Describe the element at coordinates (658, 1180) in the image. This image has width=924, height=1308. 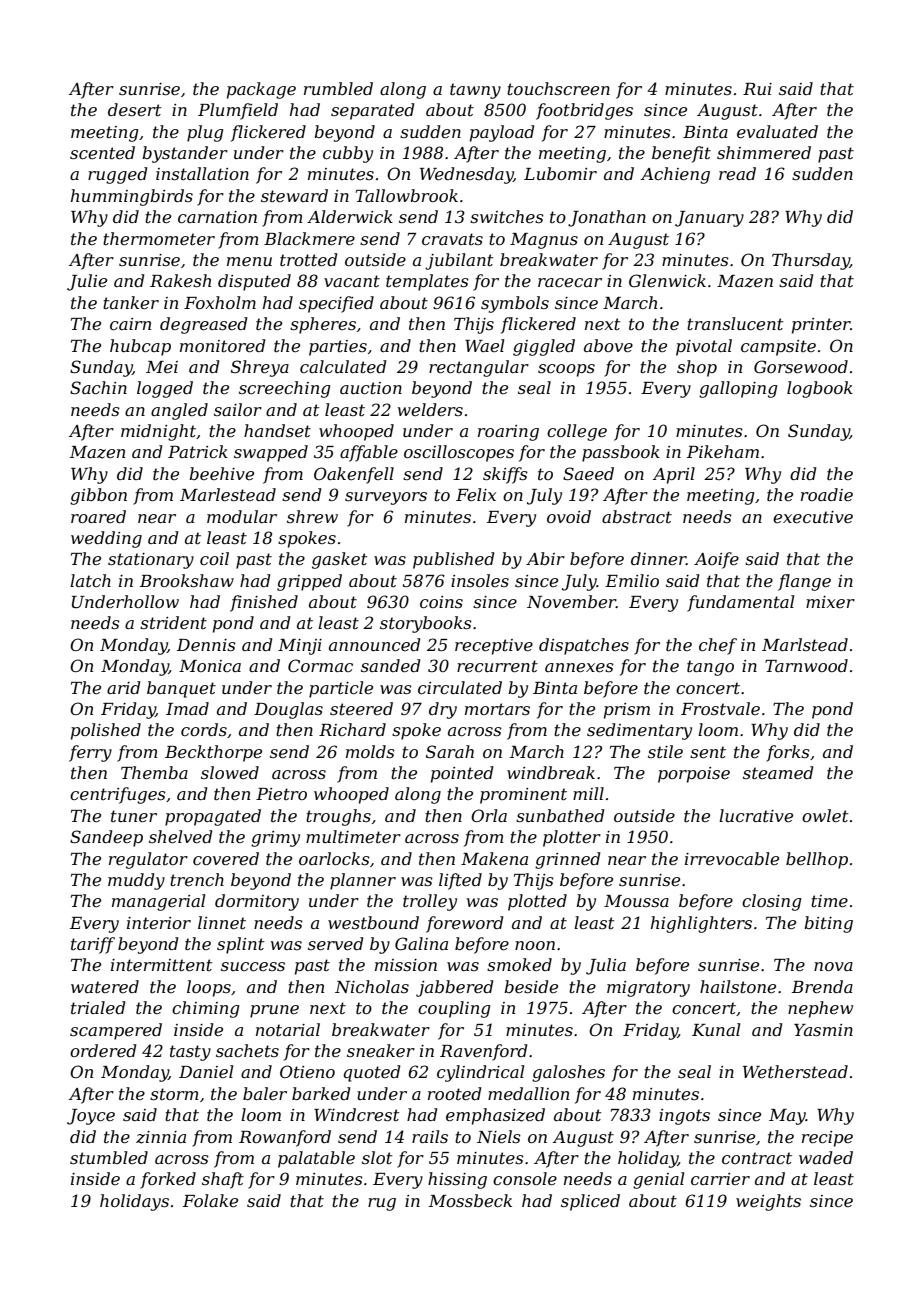
I see `genial` at that location.
